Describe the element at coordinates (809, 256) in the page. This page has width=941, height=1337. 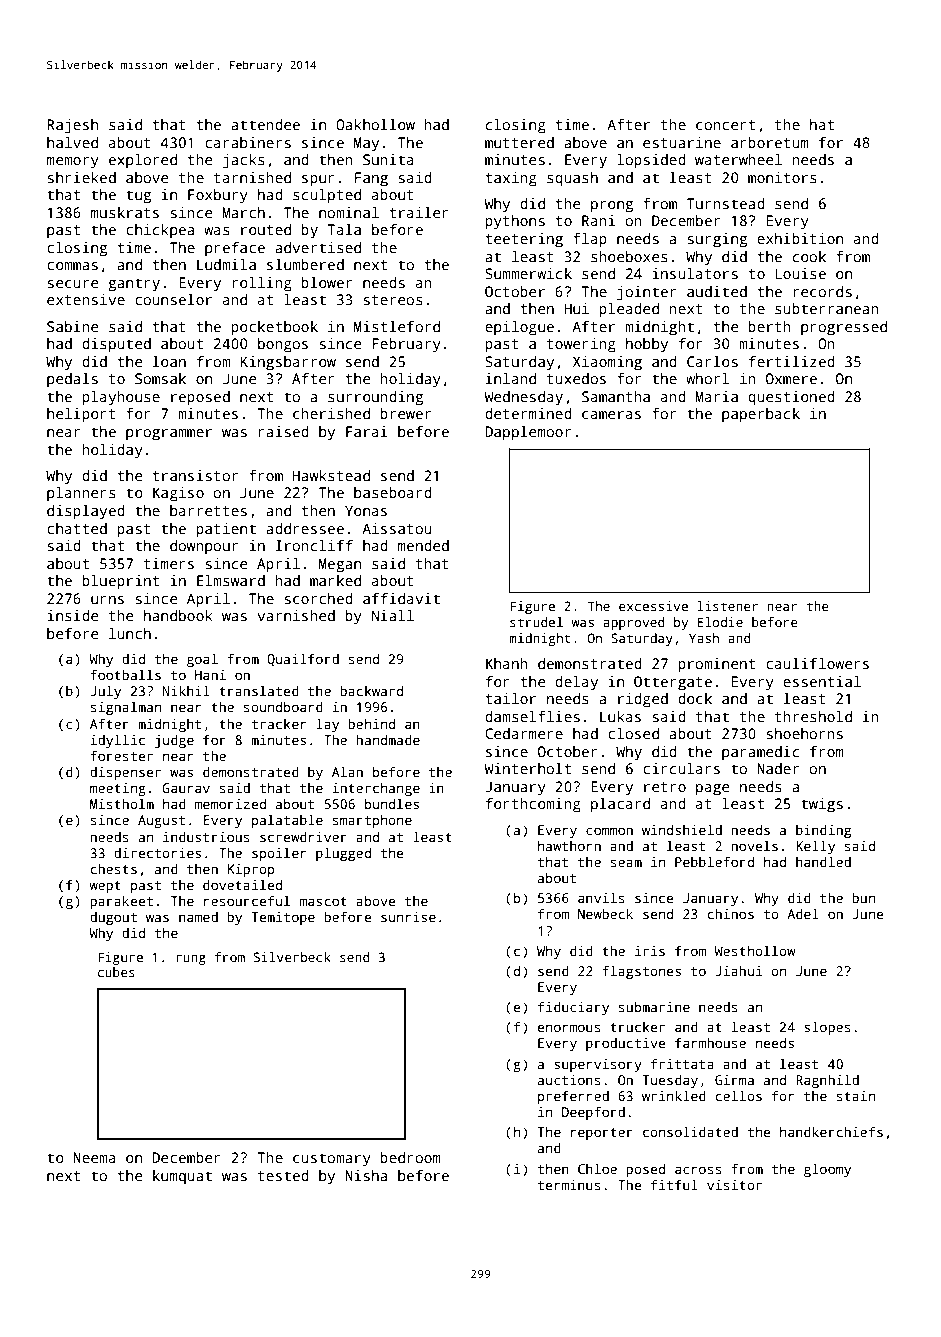
I see `cook` at that location.
